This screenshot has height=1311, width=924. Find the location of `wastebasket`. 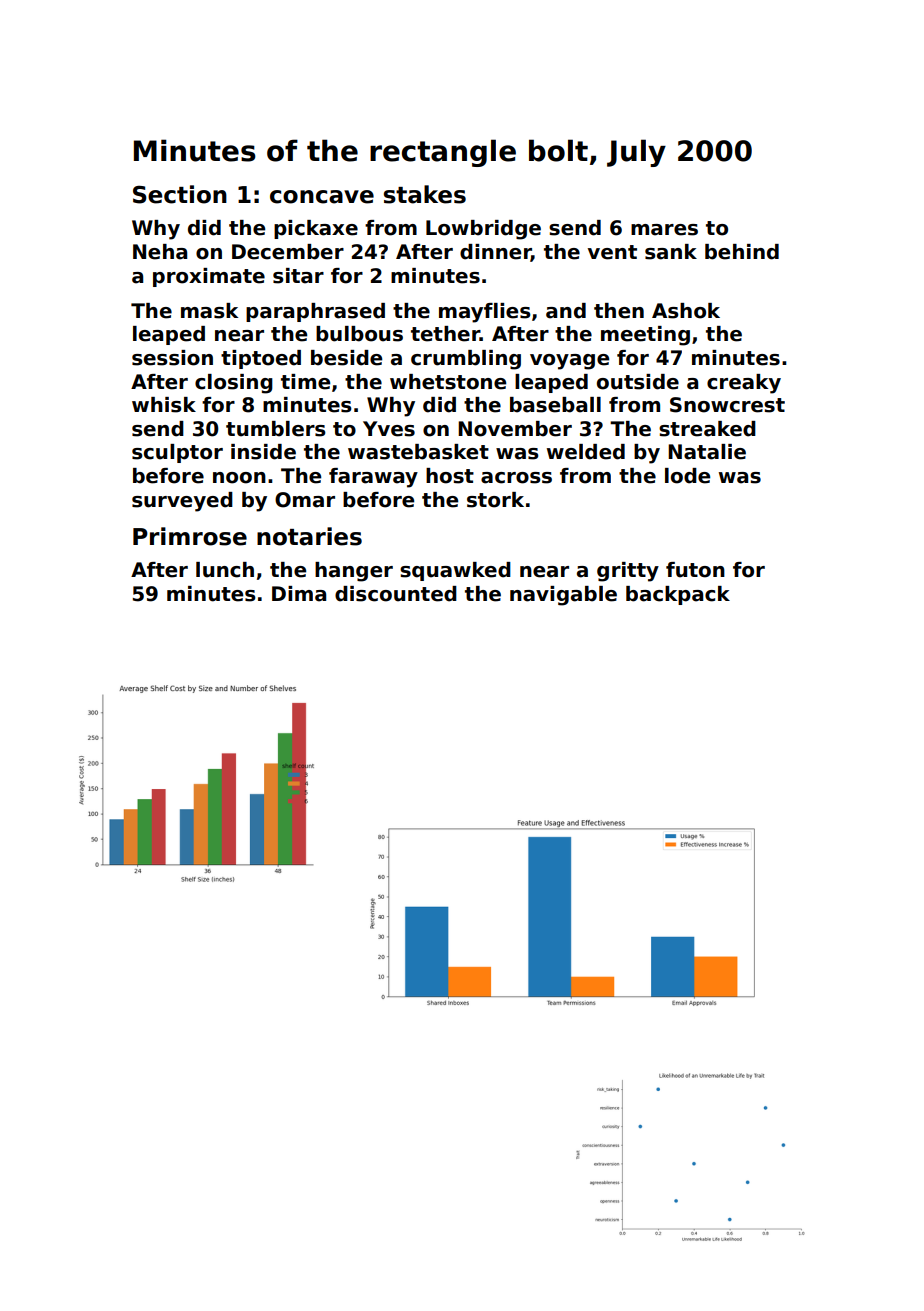

wastebasket is located at coordinates (418, 452).
